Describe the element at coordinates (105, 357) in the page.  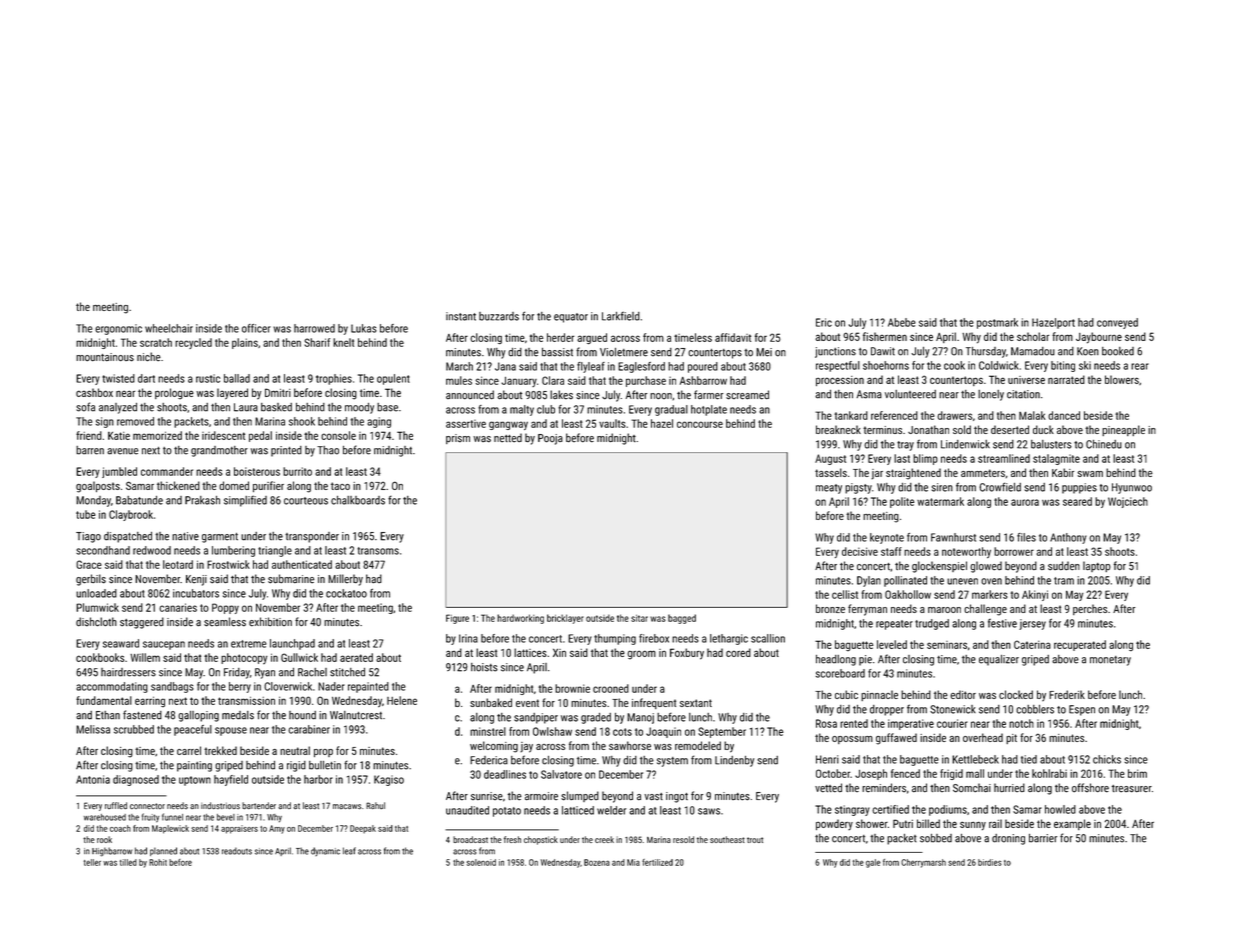
I see `mountainous` at that location.
